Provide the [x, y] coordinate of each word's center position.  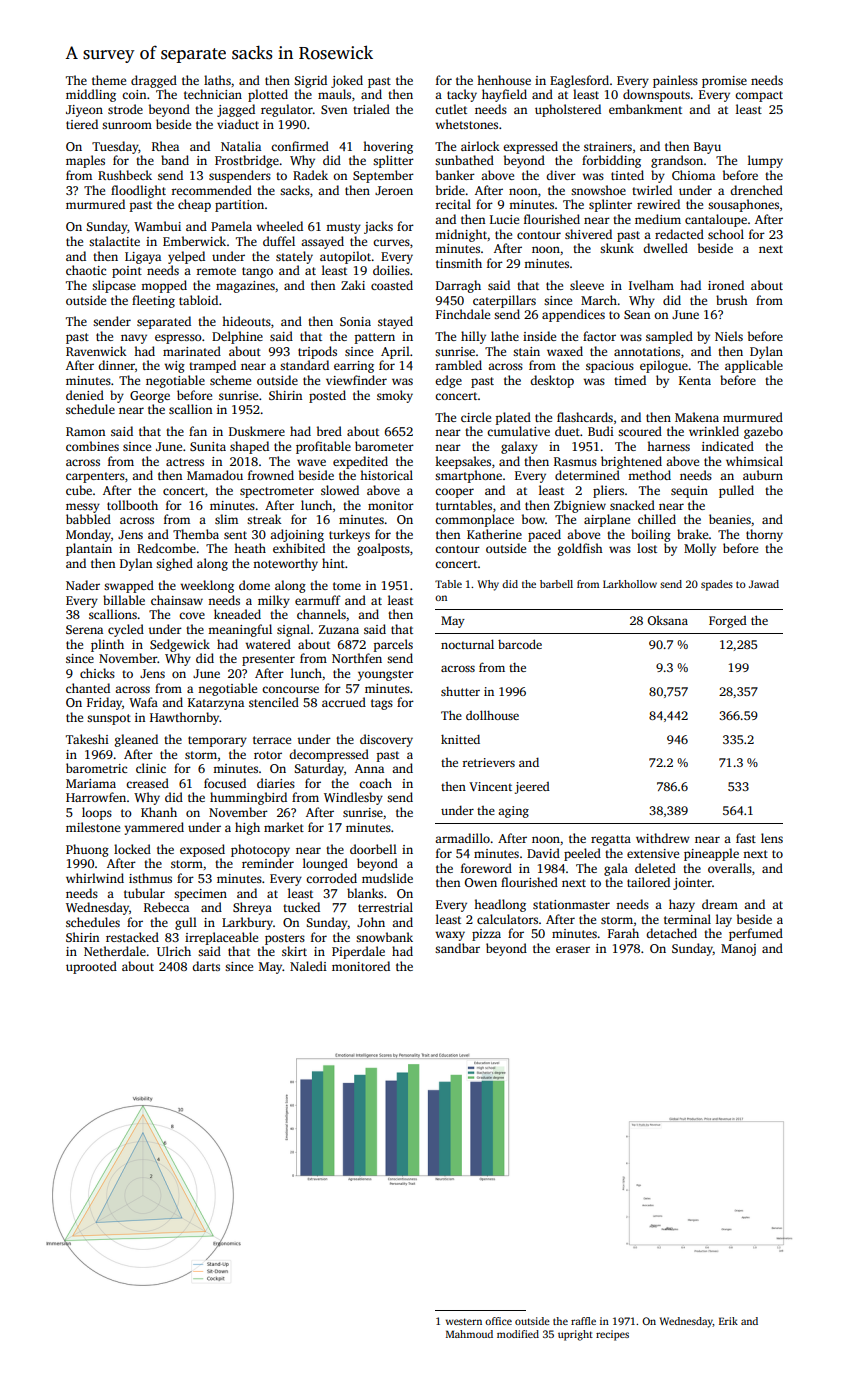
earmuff [318, 600]
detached [671, 933]
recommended [211, 190]
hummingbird [248, 798]
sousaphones [743, 205]
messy [83, 508]
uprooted [91, 967]
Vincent [490, 786]
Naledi [308, 966]
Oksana [667, 620]
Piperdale [358, 952]
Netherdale [115, 951]
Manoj [738, 950]
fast [746, 838]
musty [343, 228]
